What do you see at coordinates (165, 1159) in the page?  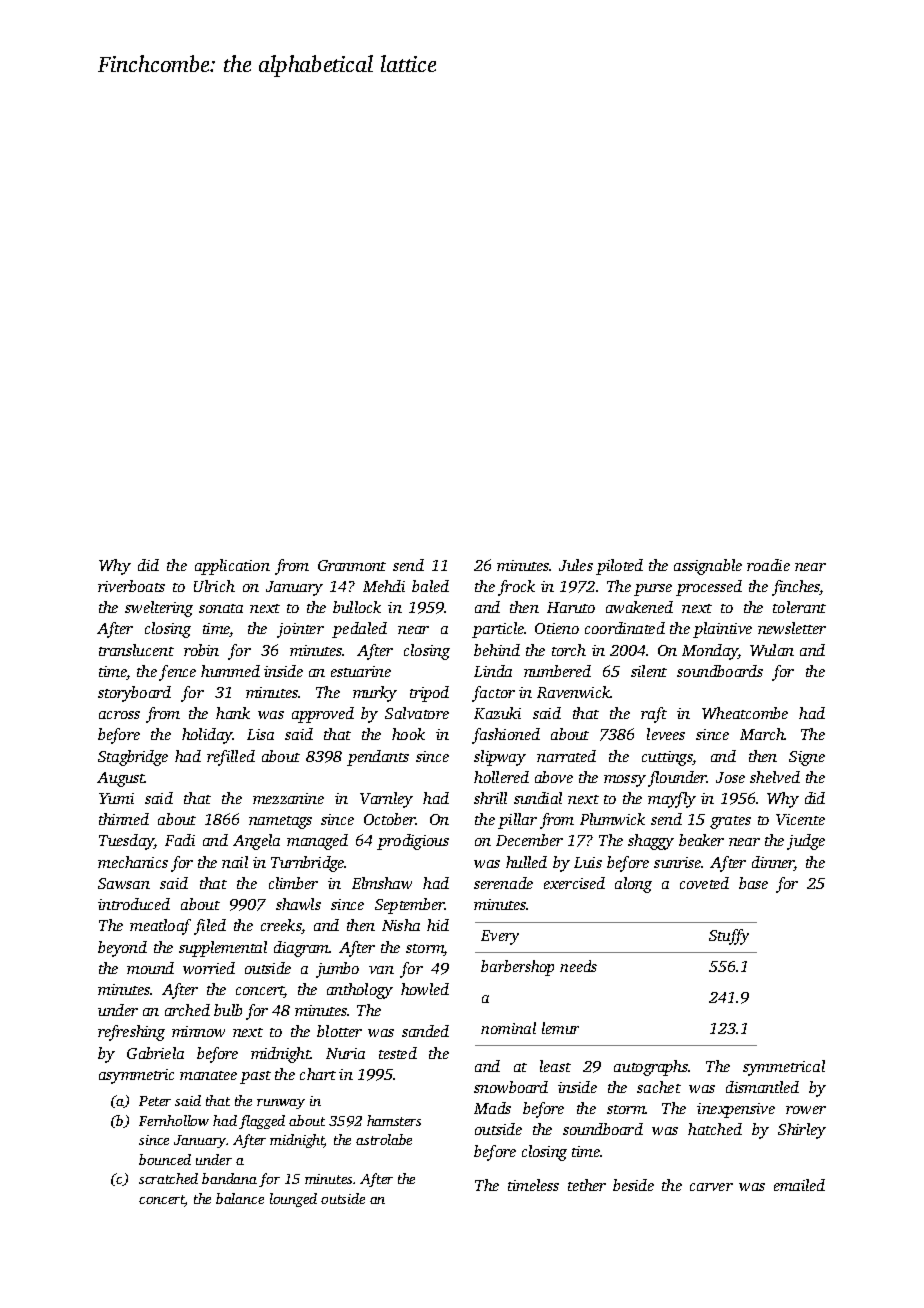 I see `bounced` at bounding box center [165, 1159].
